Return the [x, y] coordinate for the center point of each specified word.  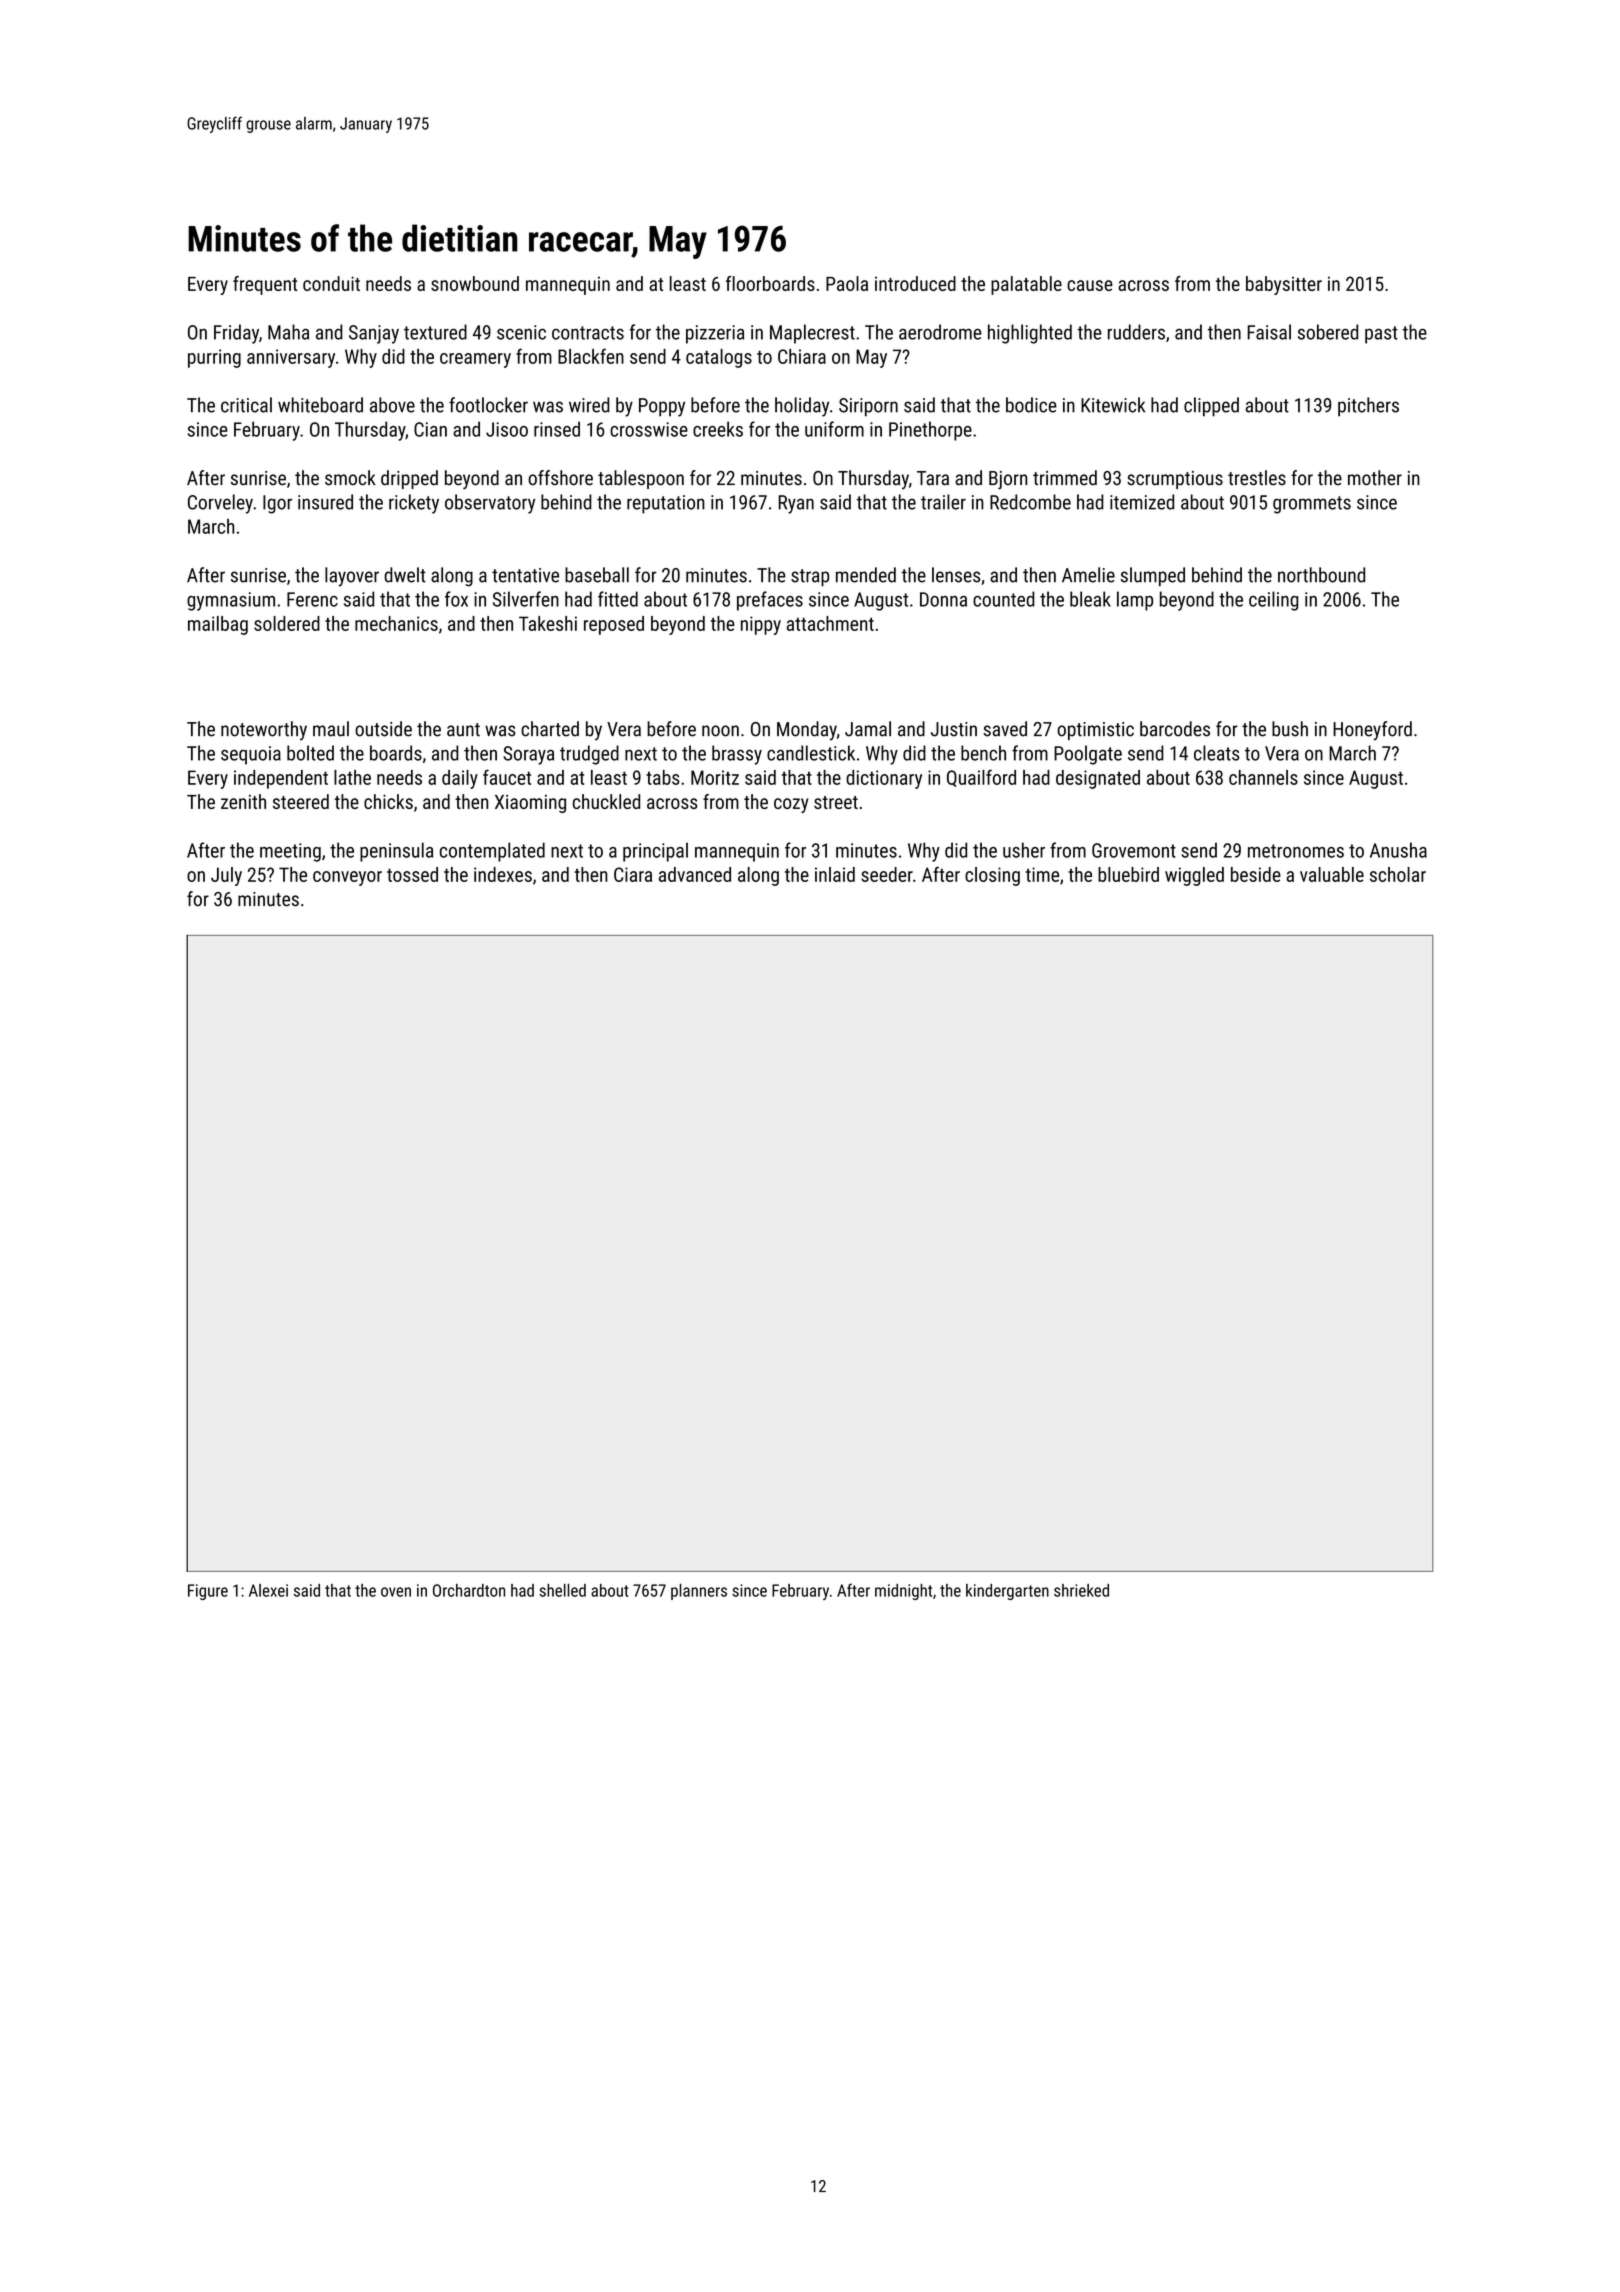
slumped [1153, 576]
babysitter [1284, 285]
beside [1256, 874]
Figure [208, 1592]
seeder [887, 874]
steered [301, 801]
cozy [791, 805]
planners [699, 1592]
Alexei [268, 1590]
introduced [915, 283]
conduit [331, 283]
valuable [1332, 874]
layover [352, 577]
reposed [614, 625]
